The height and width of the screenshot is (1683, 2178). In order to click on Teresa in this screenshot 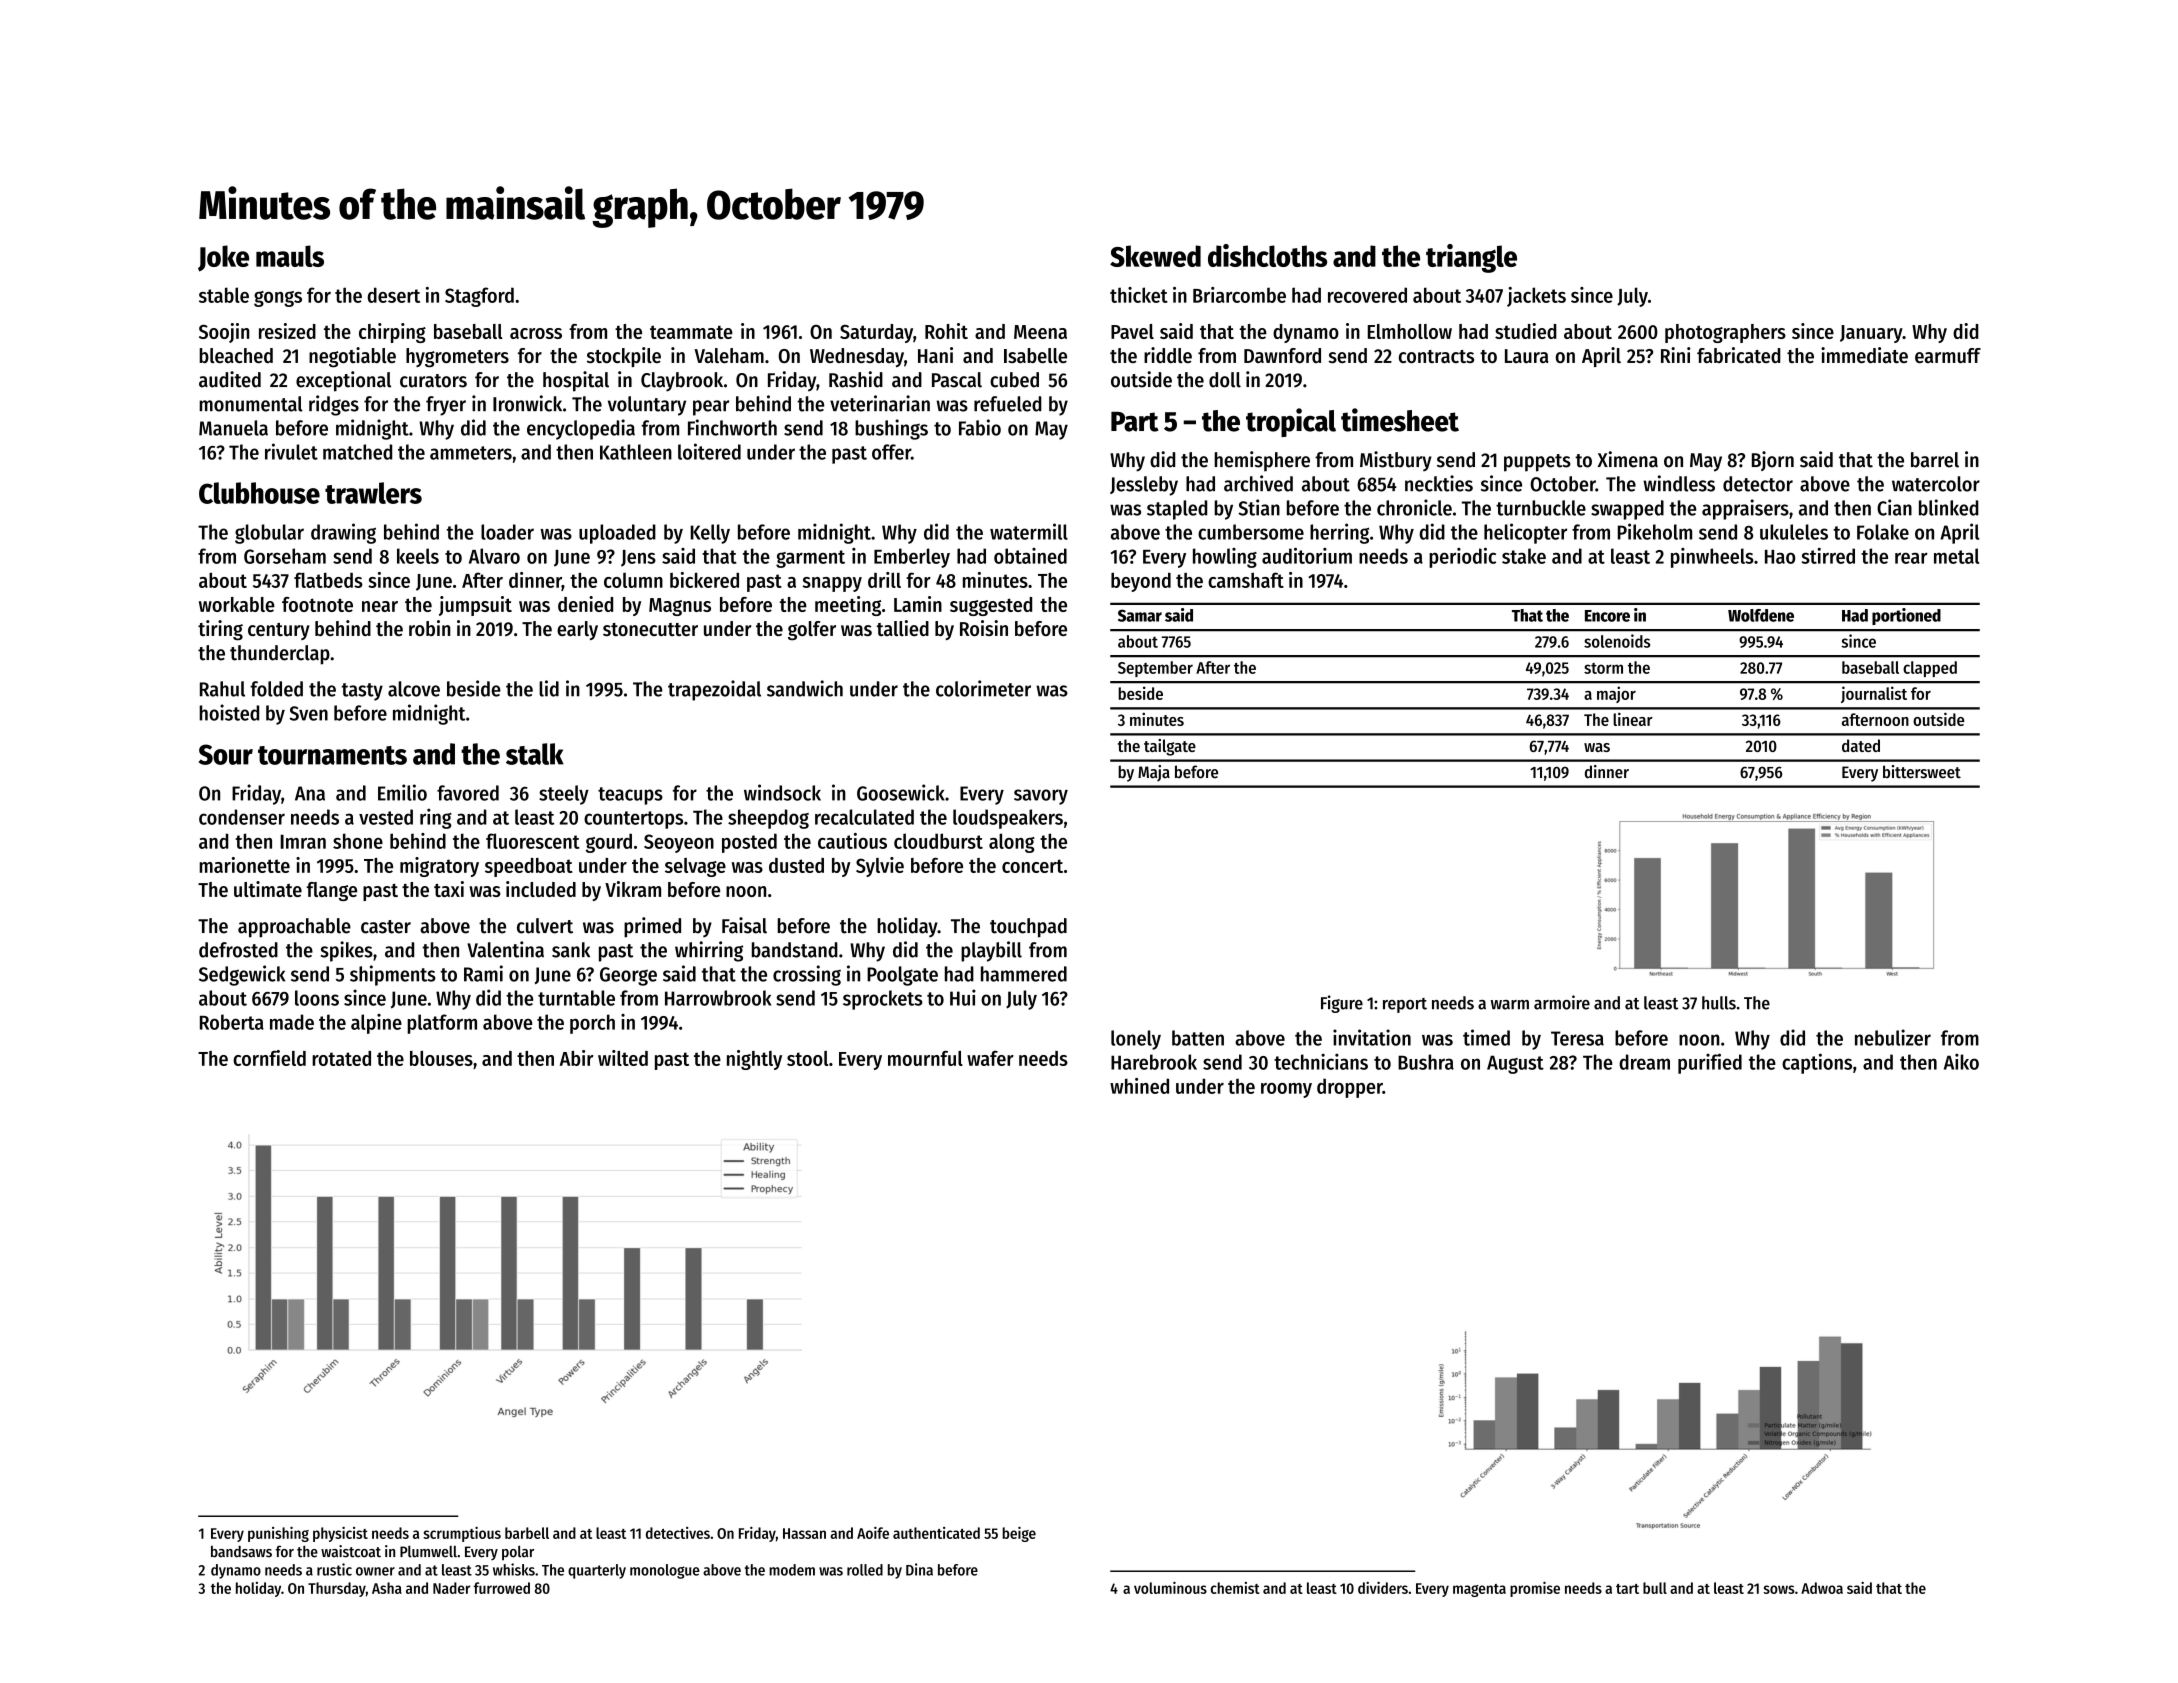, I will do `click(1577, 1038)`.
